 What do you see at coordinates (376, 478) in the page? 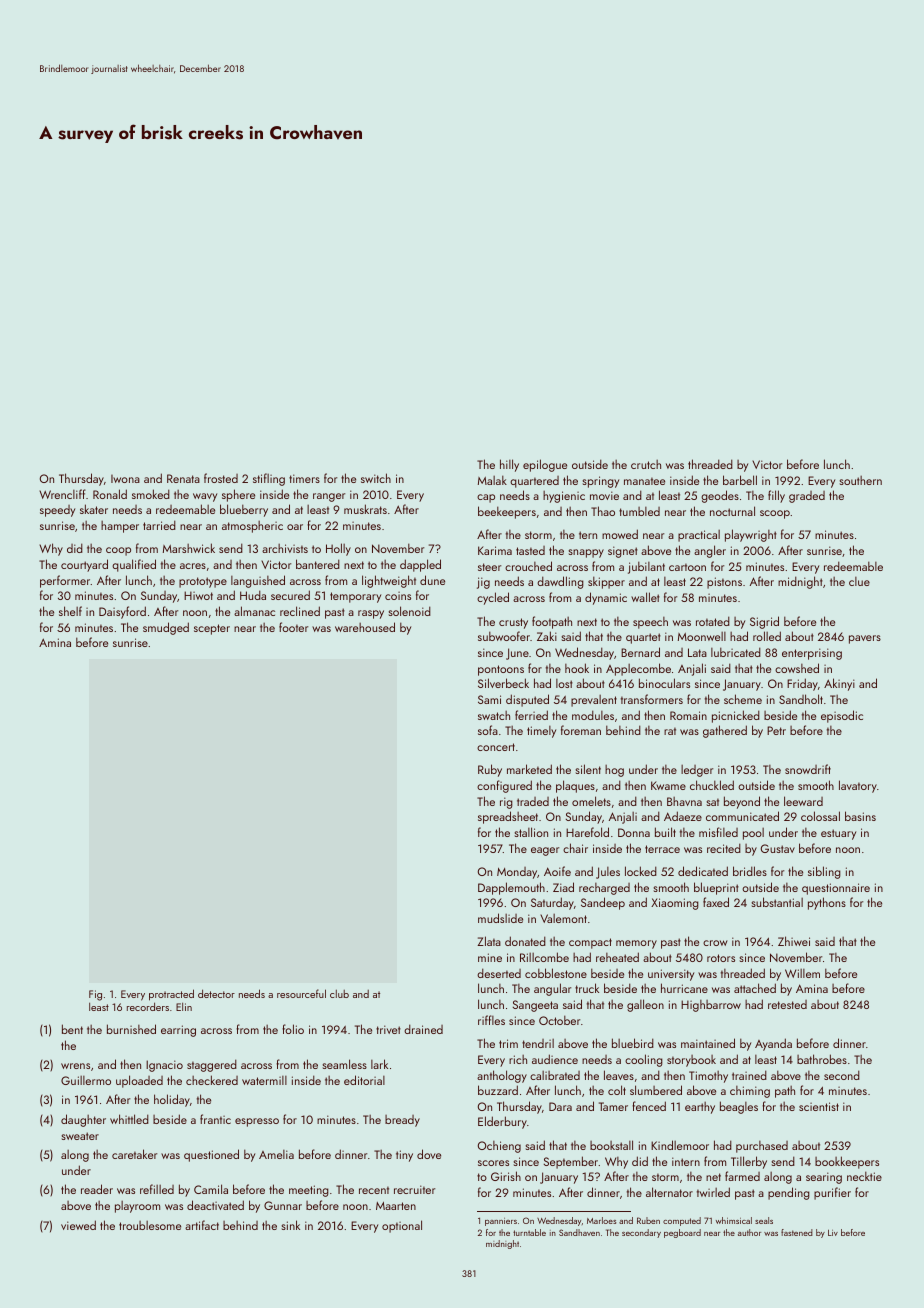
I see `switch` at bounding box center [376, 478].
